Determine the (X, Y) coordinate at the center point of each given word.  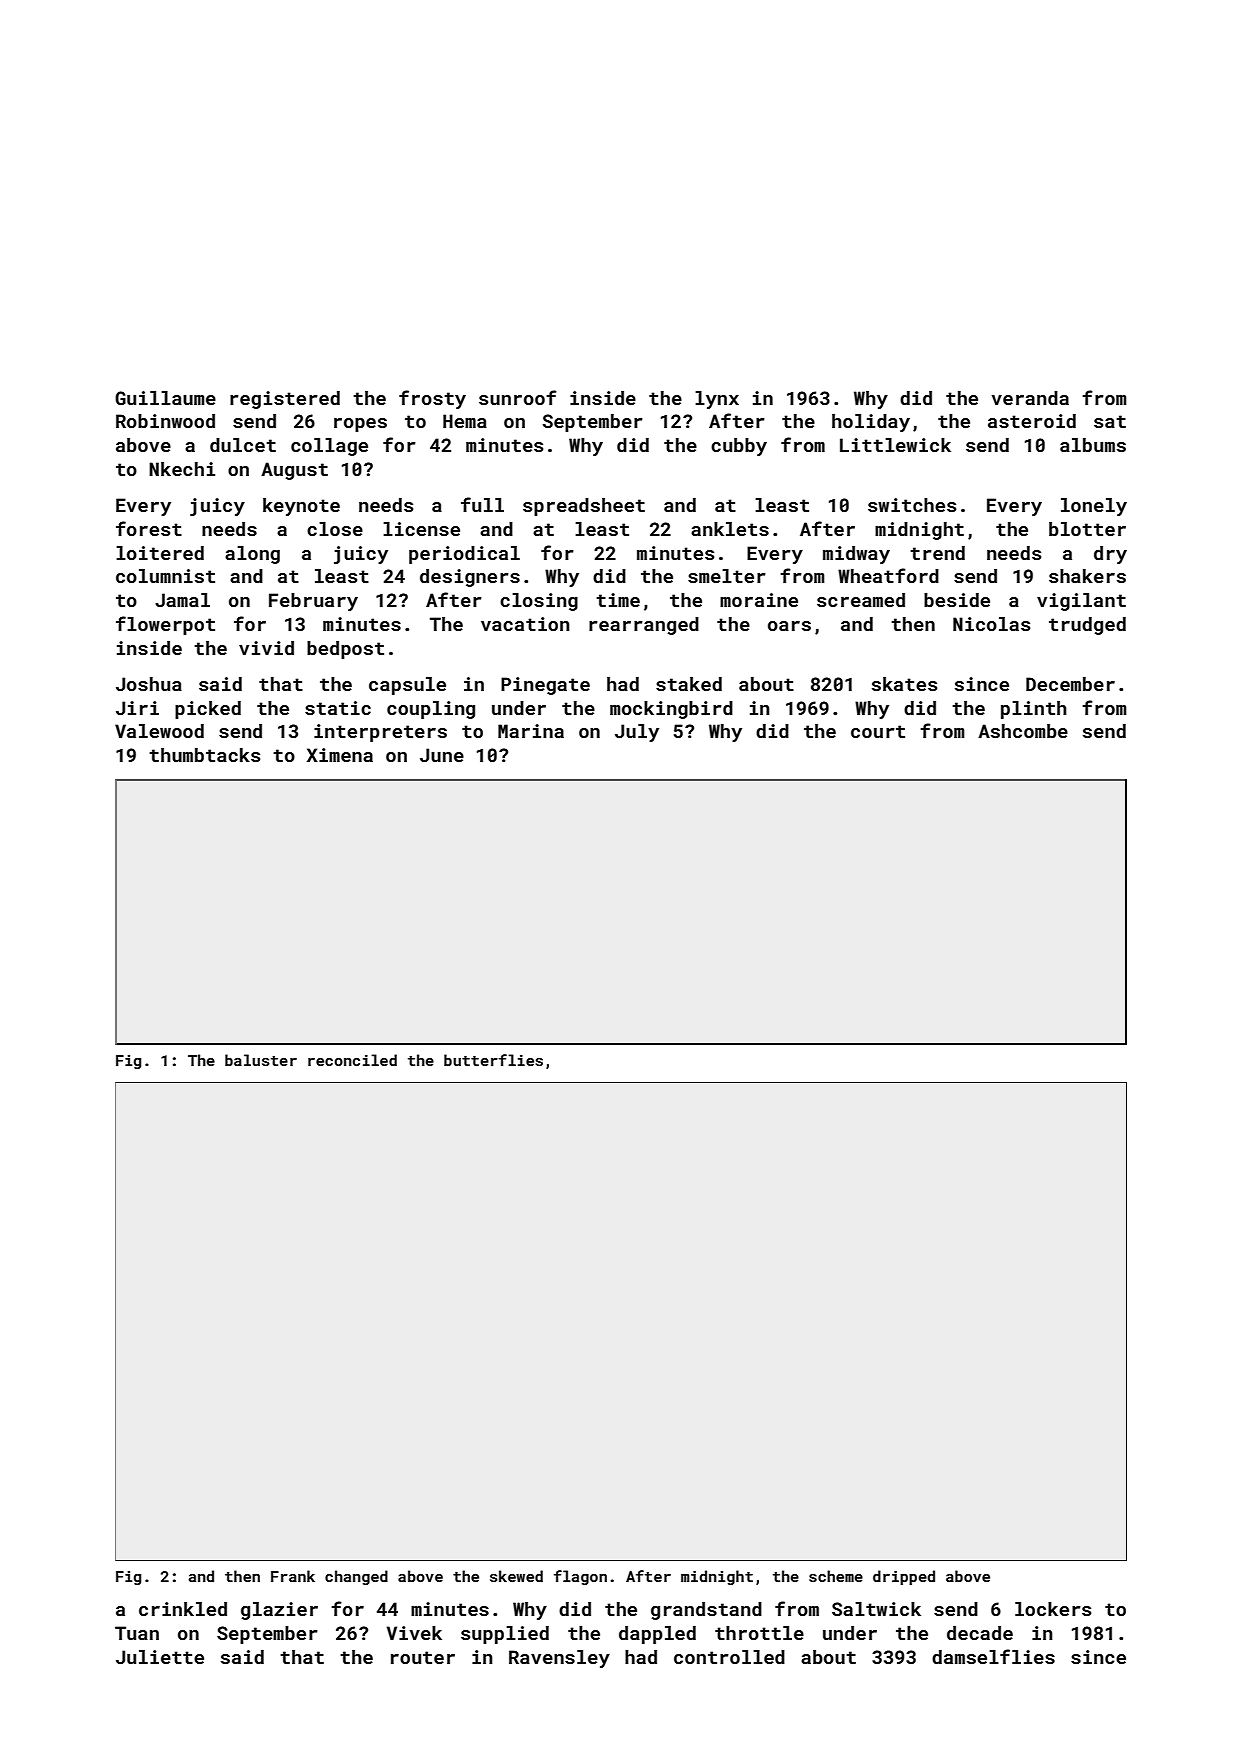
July (637, 733)
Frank (293, 1576)
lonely (1094, 507)
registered (285, 400)
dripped (904, 1577)
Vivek (414, 1633)
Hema (465, 421)
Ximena (340, 755)
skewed (516, 1576)
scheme (836, 1576)
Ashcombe (1023, 731)
